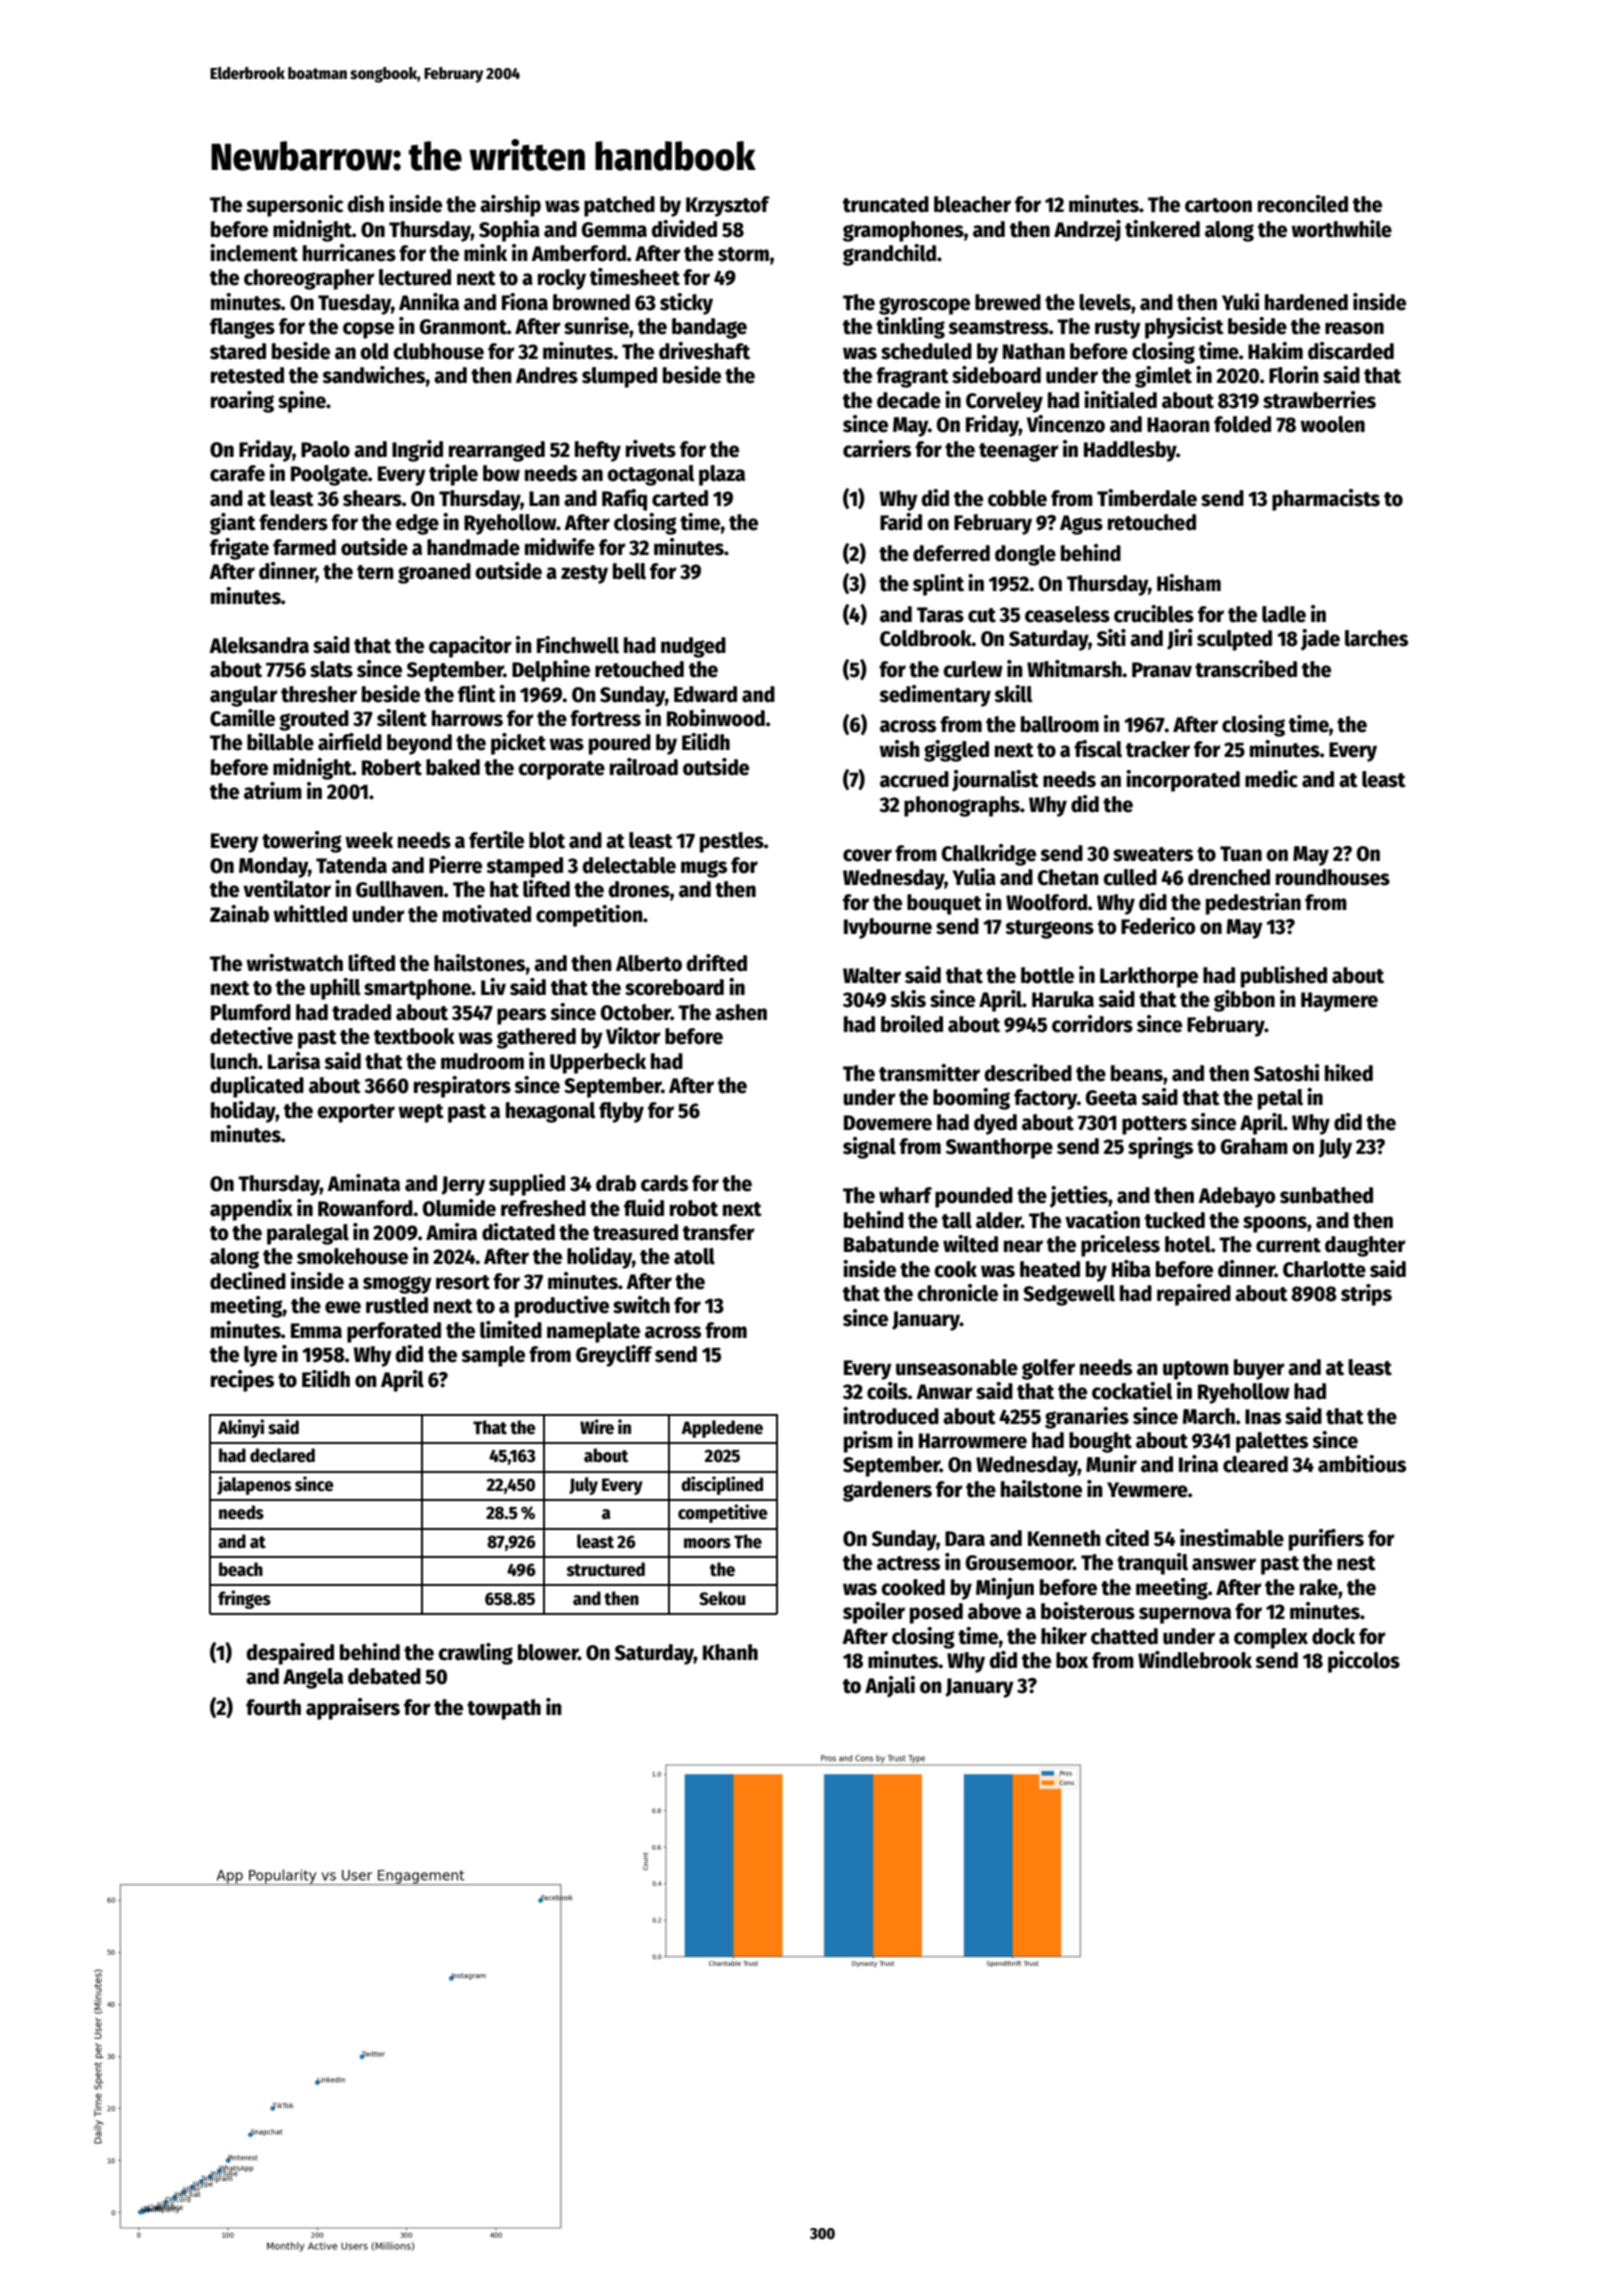 Image resolution: width=1620 pixels, height=2292 pixels. I want to click on declared, so click(282, 1455).
